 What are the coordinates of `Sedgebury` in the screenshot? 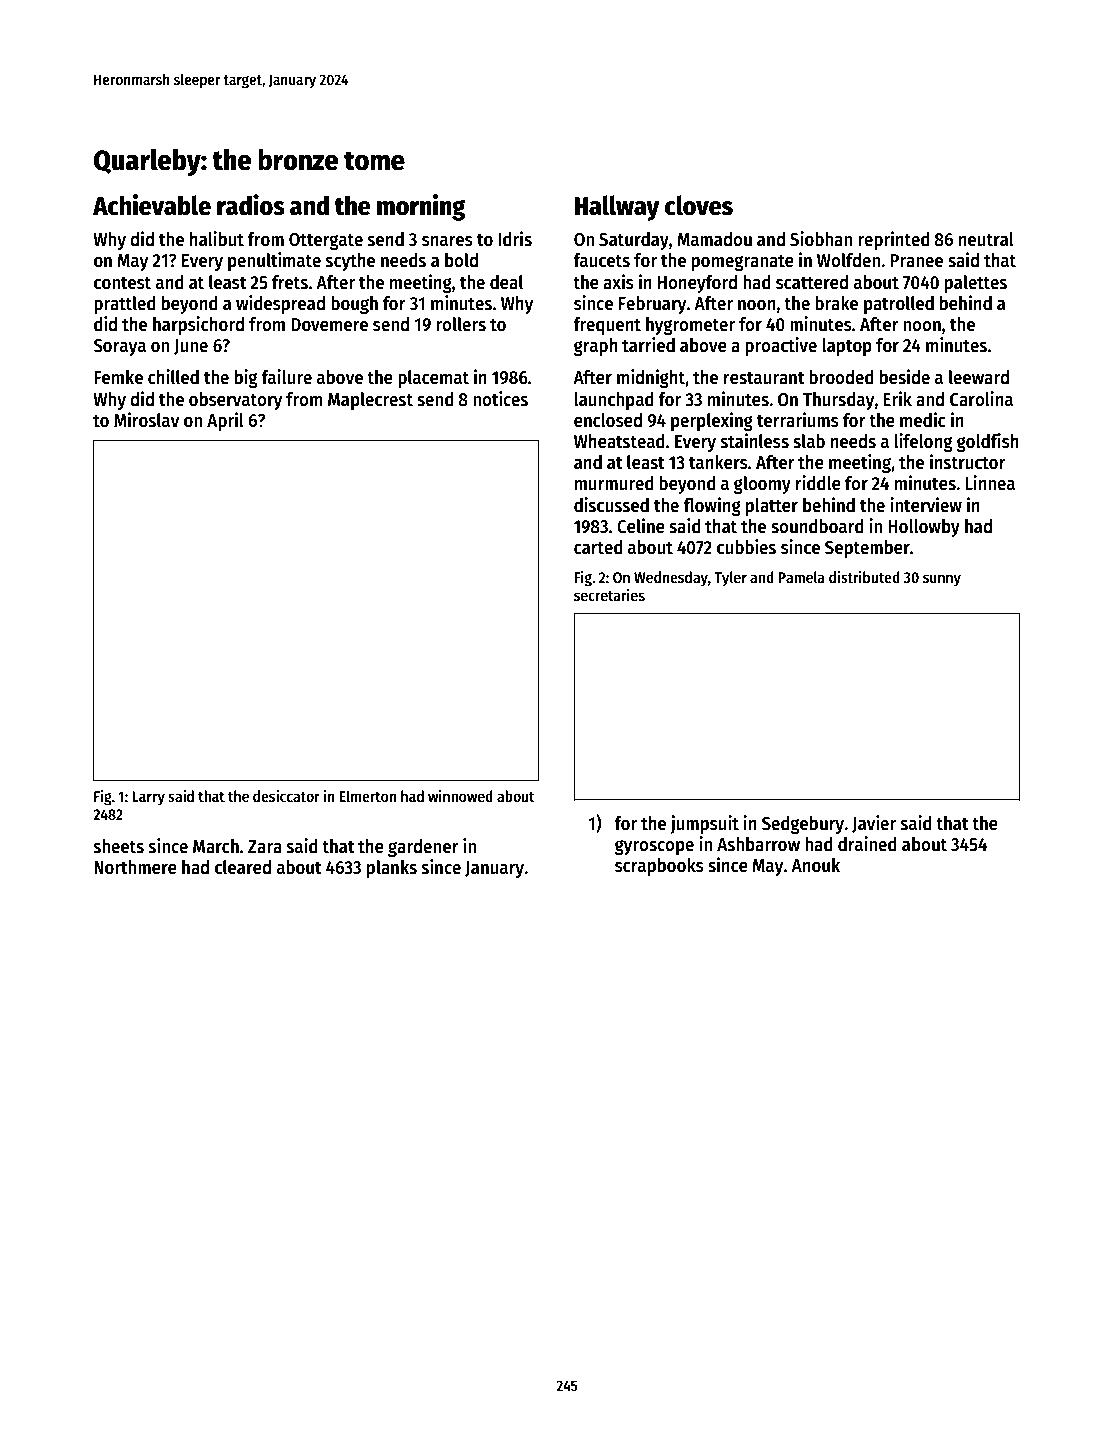 It's located at (803, 825).
